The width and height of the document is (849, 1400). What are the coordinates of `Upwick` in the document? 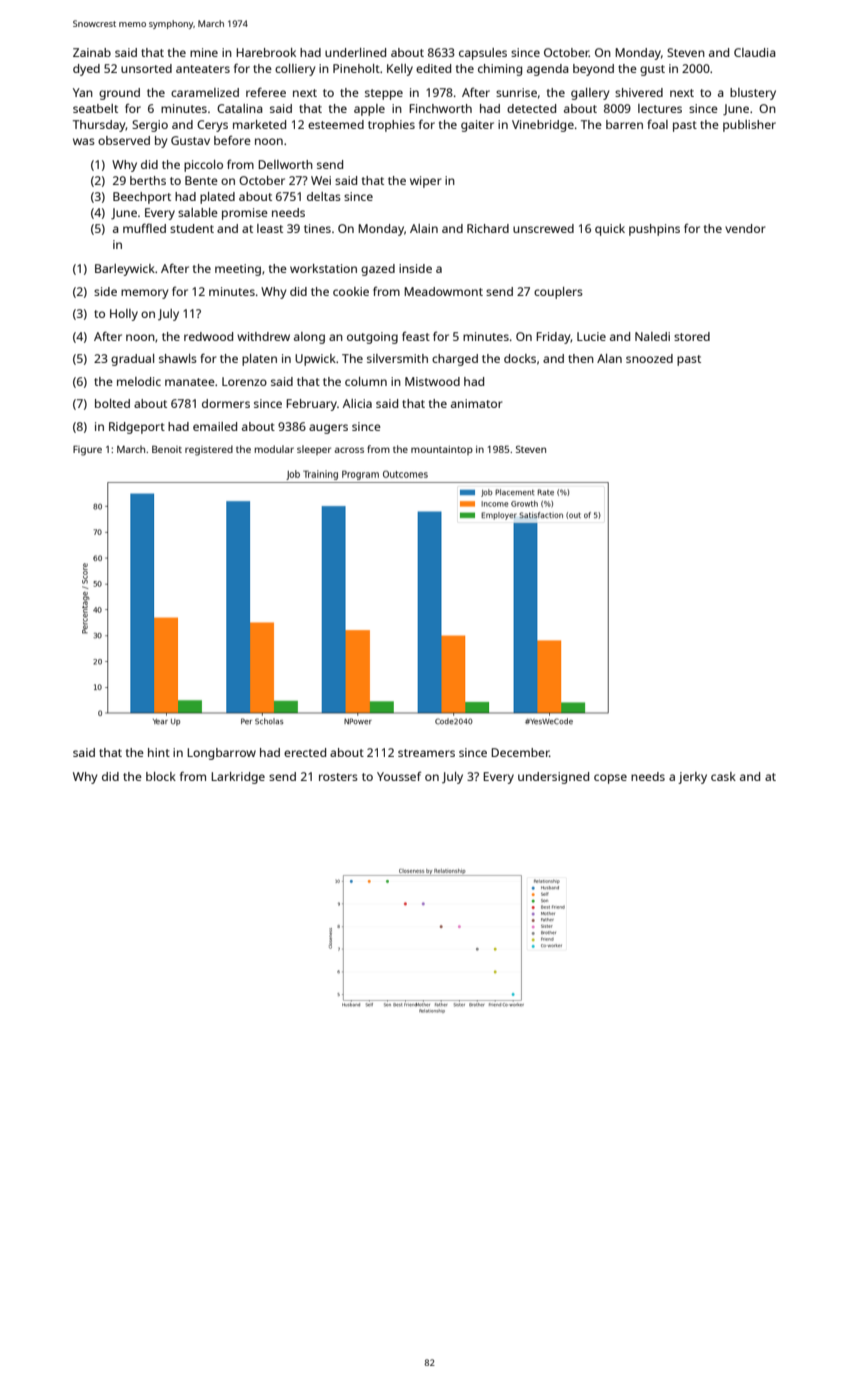 It's located at (315, 360).
